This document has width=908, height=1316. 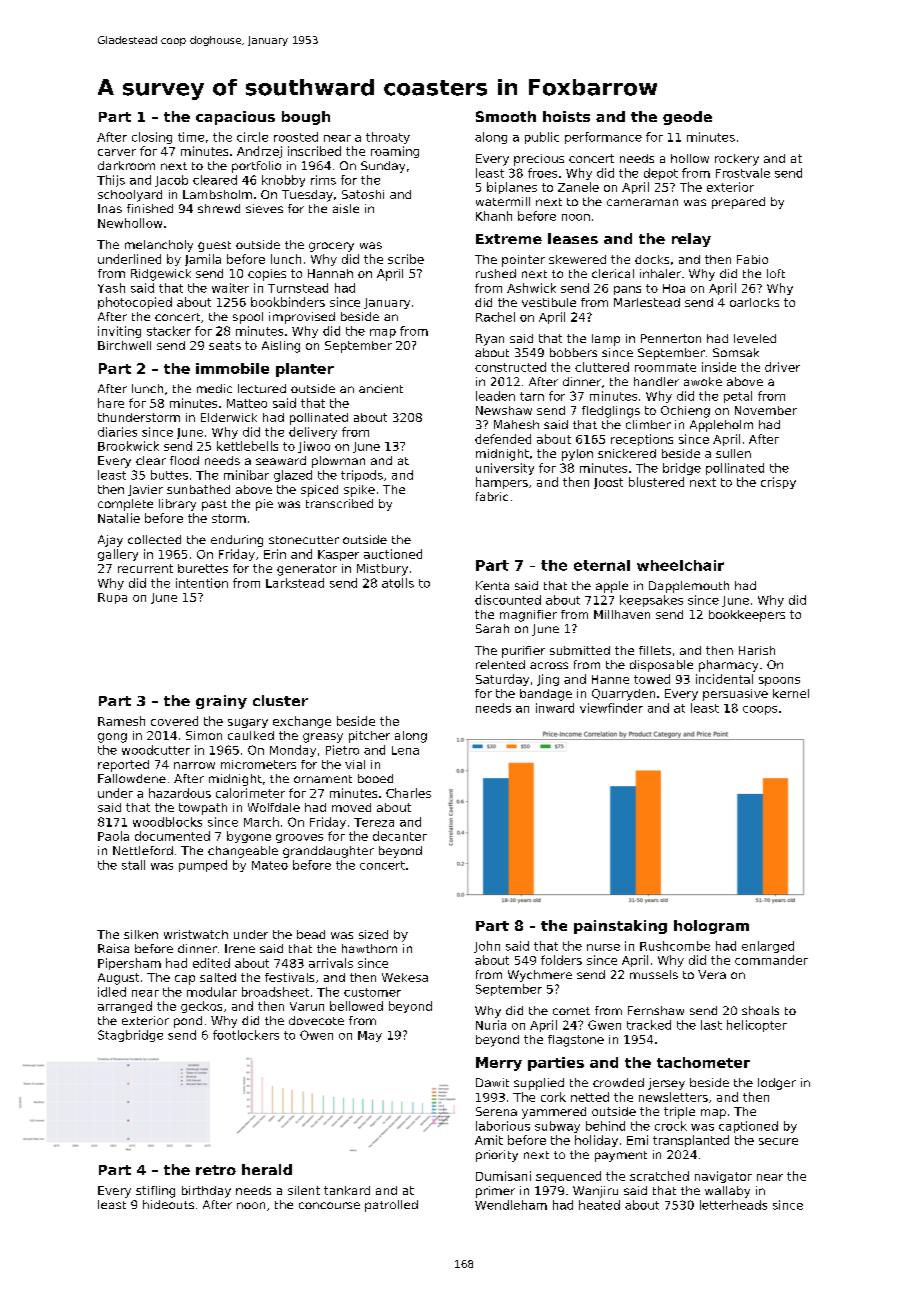 What do you see at coordinates (400, 836) in the document?
I see `decanter` at bounding box center [400, 836].
